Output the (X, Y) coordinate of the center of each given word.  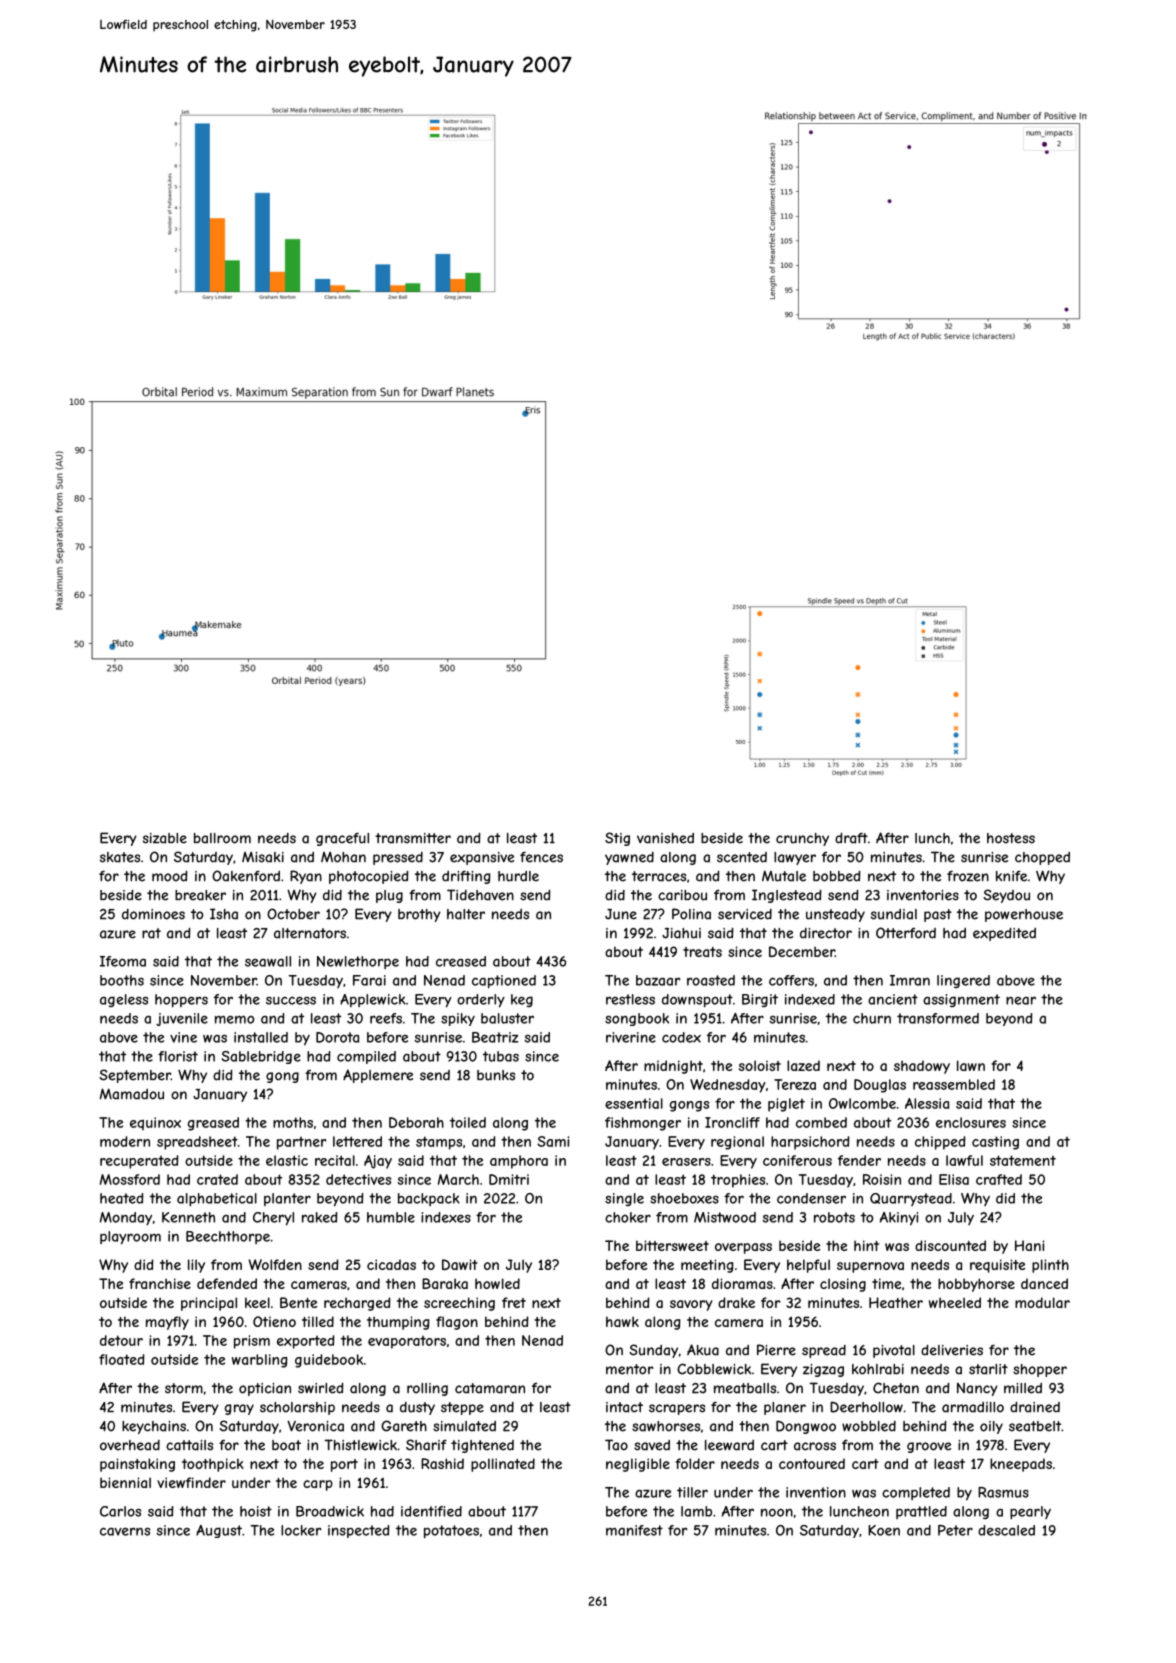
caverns (125, 1531)
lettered (357, 1141)
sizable (165, 838)
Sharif (426, 1445)
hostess (1011, 838)
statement (1023, 1160)
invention (816, 1492)
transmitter (413, 838)
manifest (634, 1530)
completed (916, 1493)
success (291, 1001)
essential (634, 1103)
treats (702, 952)
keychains (154, 1427)
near (1021, 1000)
